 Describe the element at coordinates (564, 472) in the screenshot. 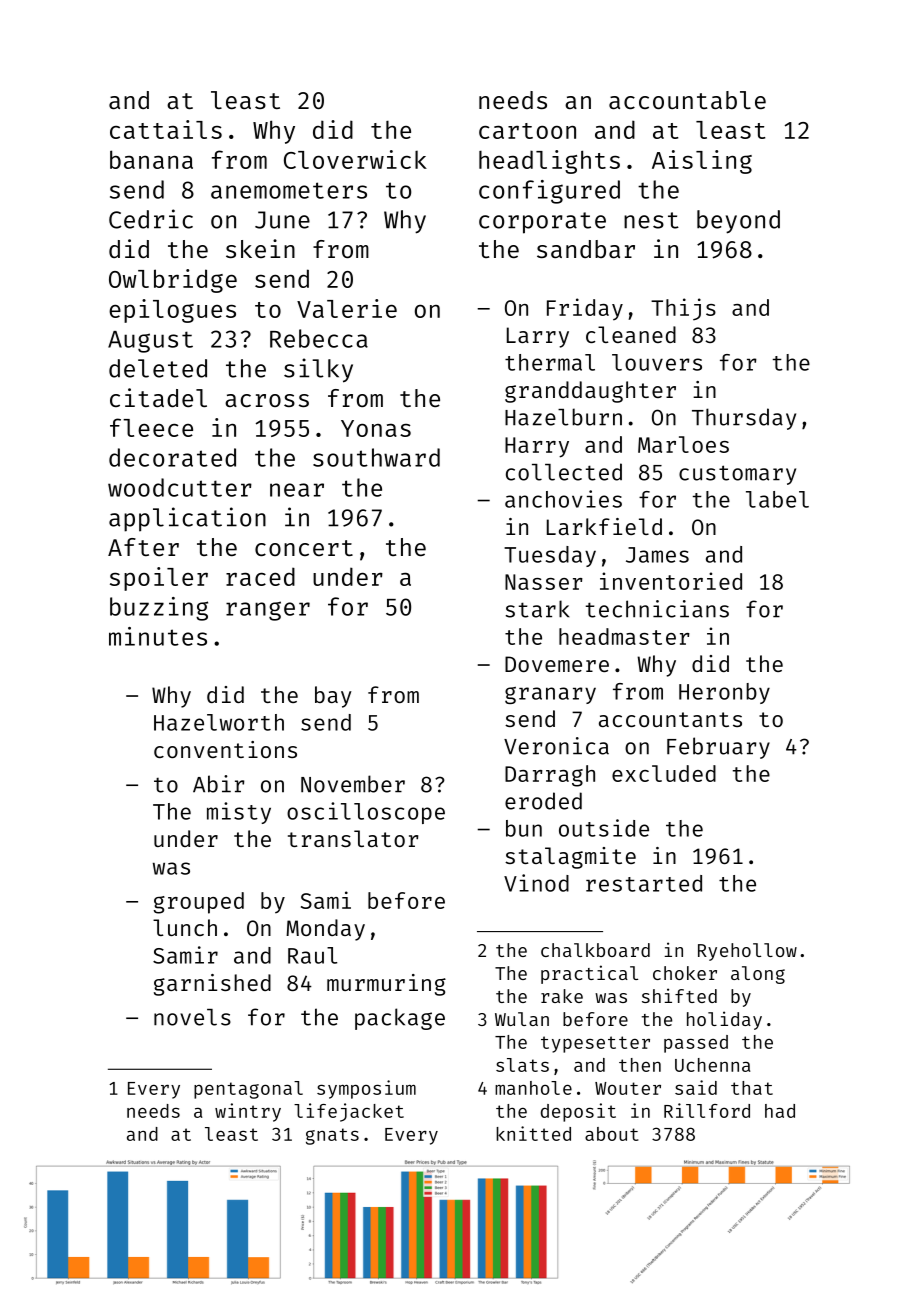

I see `collected` at that location.
